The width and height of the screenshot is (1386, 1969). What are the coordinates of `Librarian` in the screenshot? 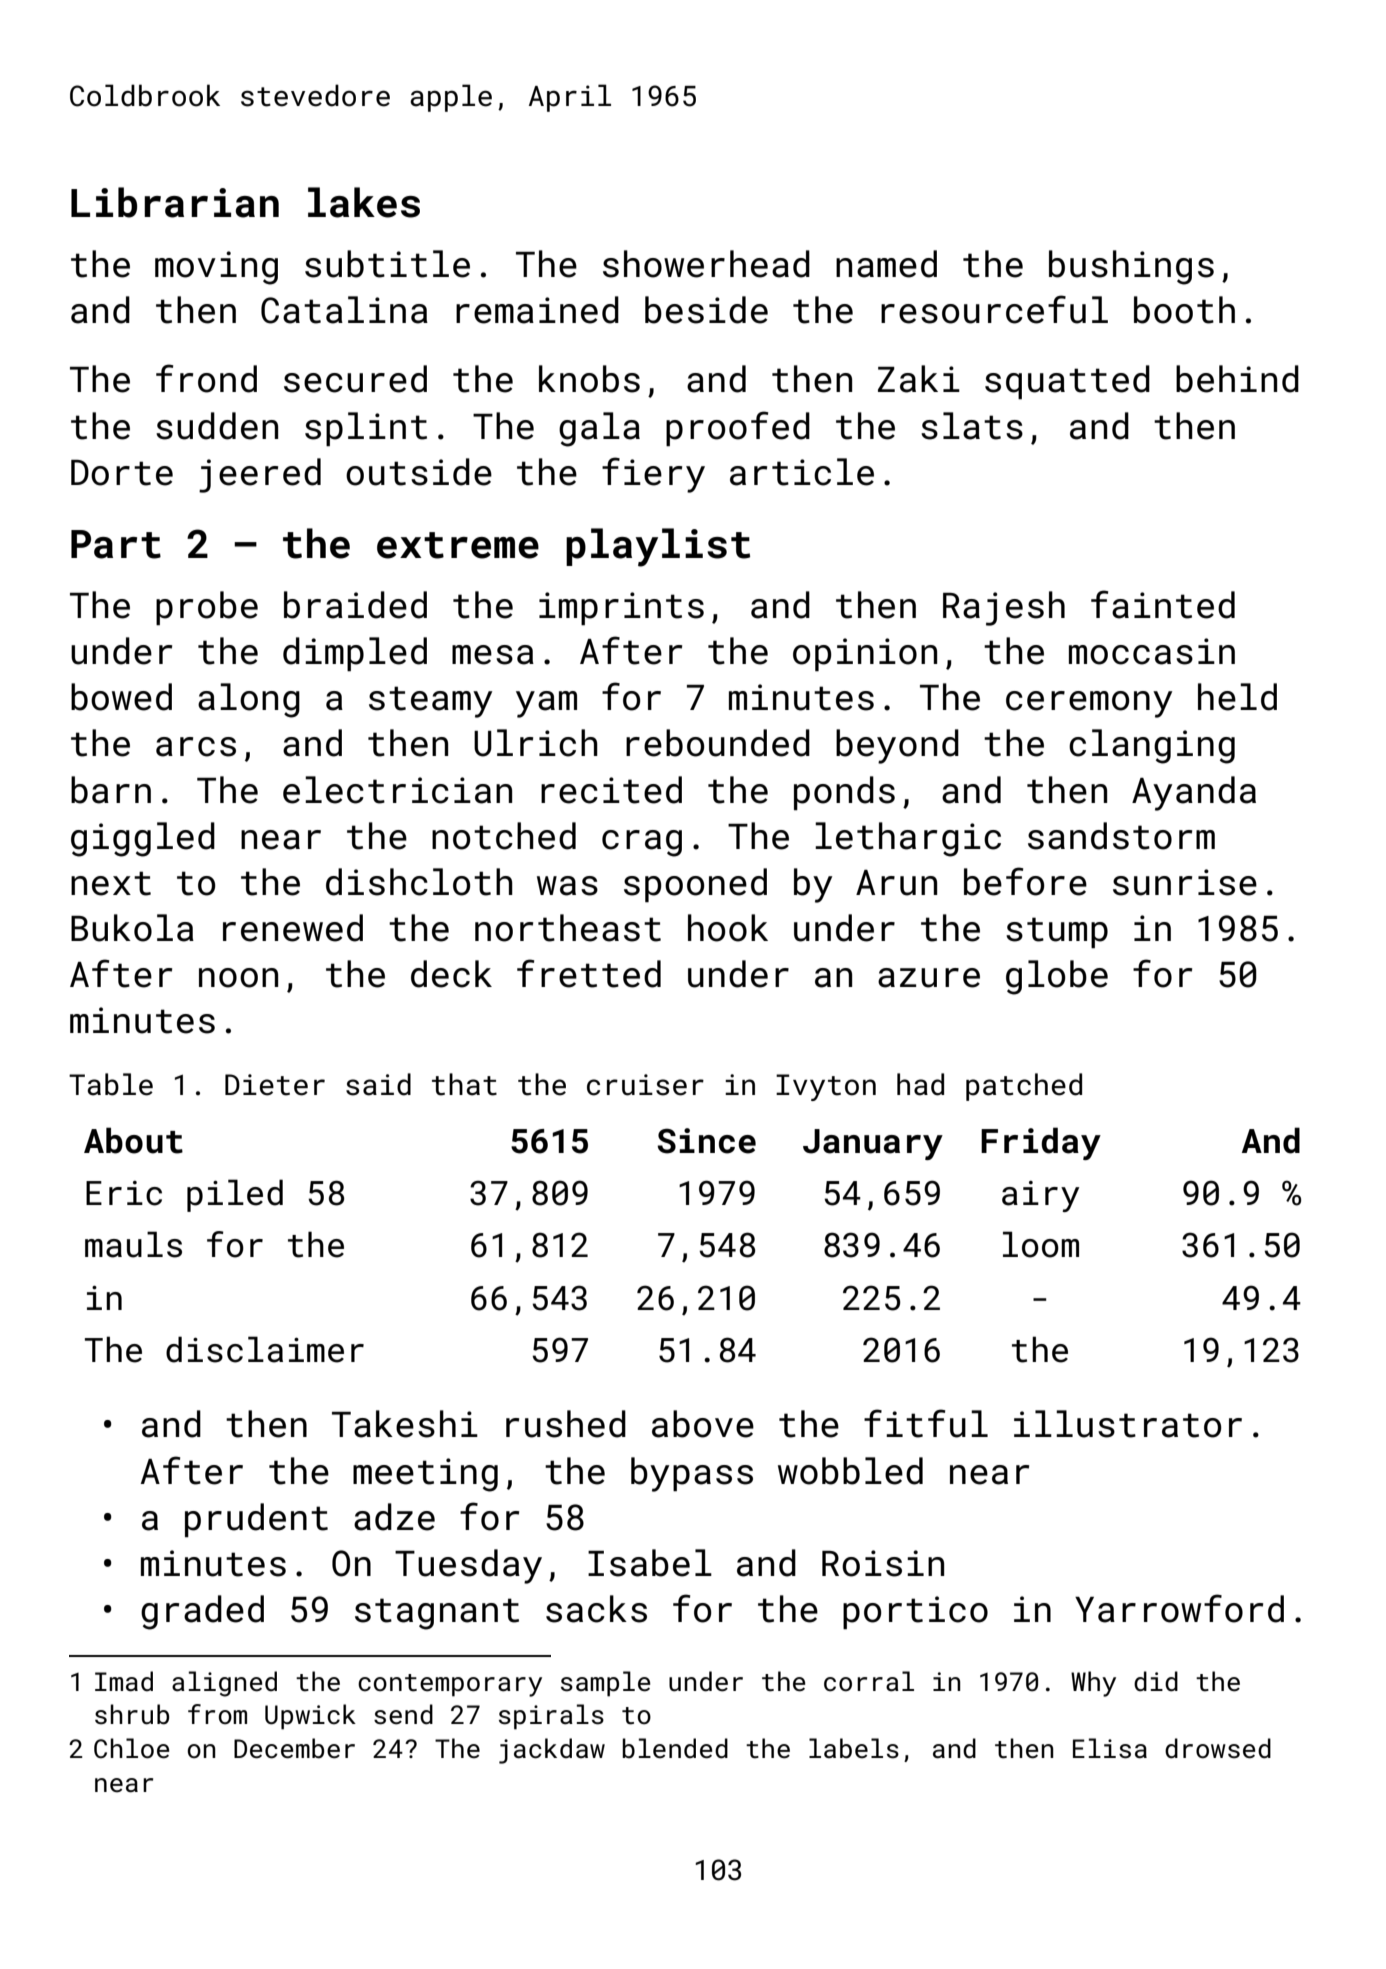 It's located at (175, 202).
